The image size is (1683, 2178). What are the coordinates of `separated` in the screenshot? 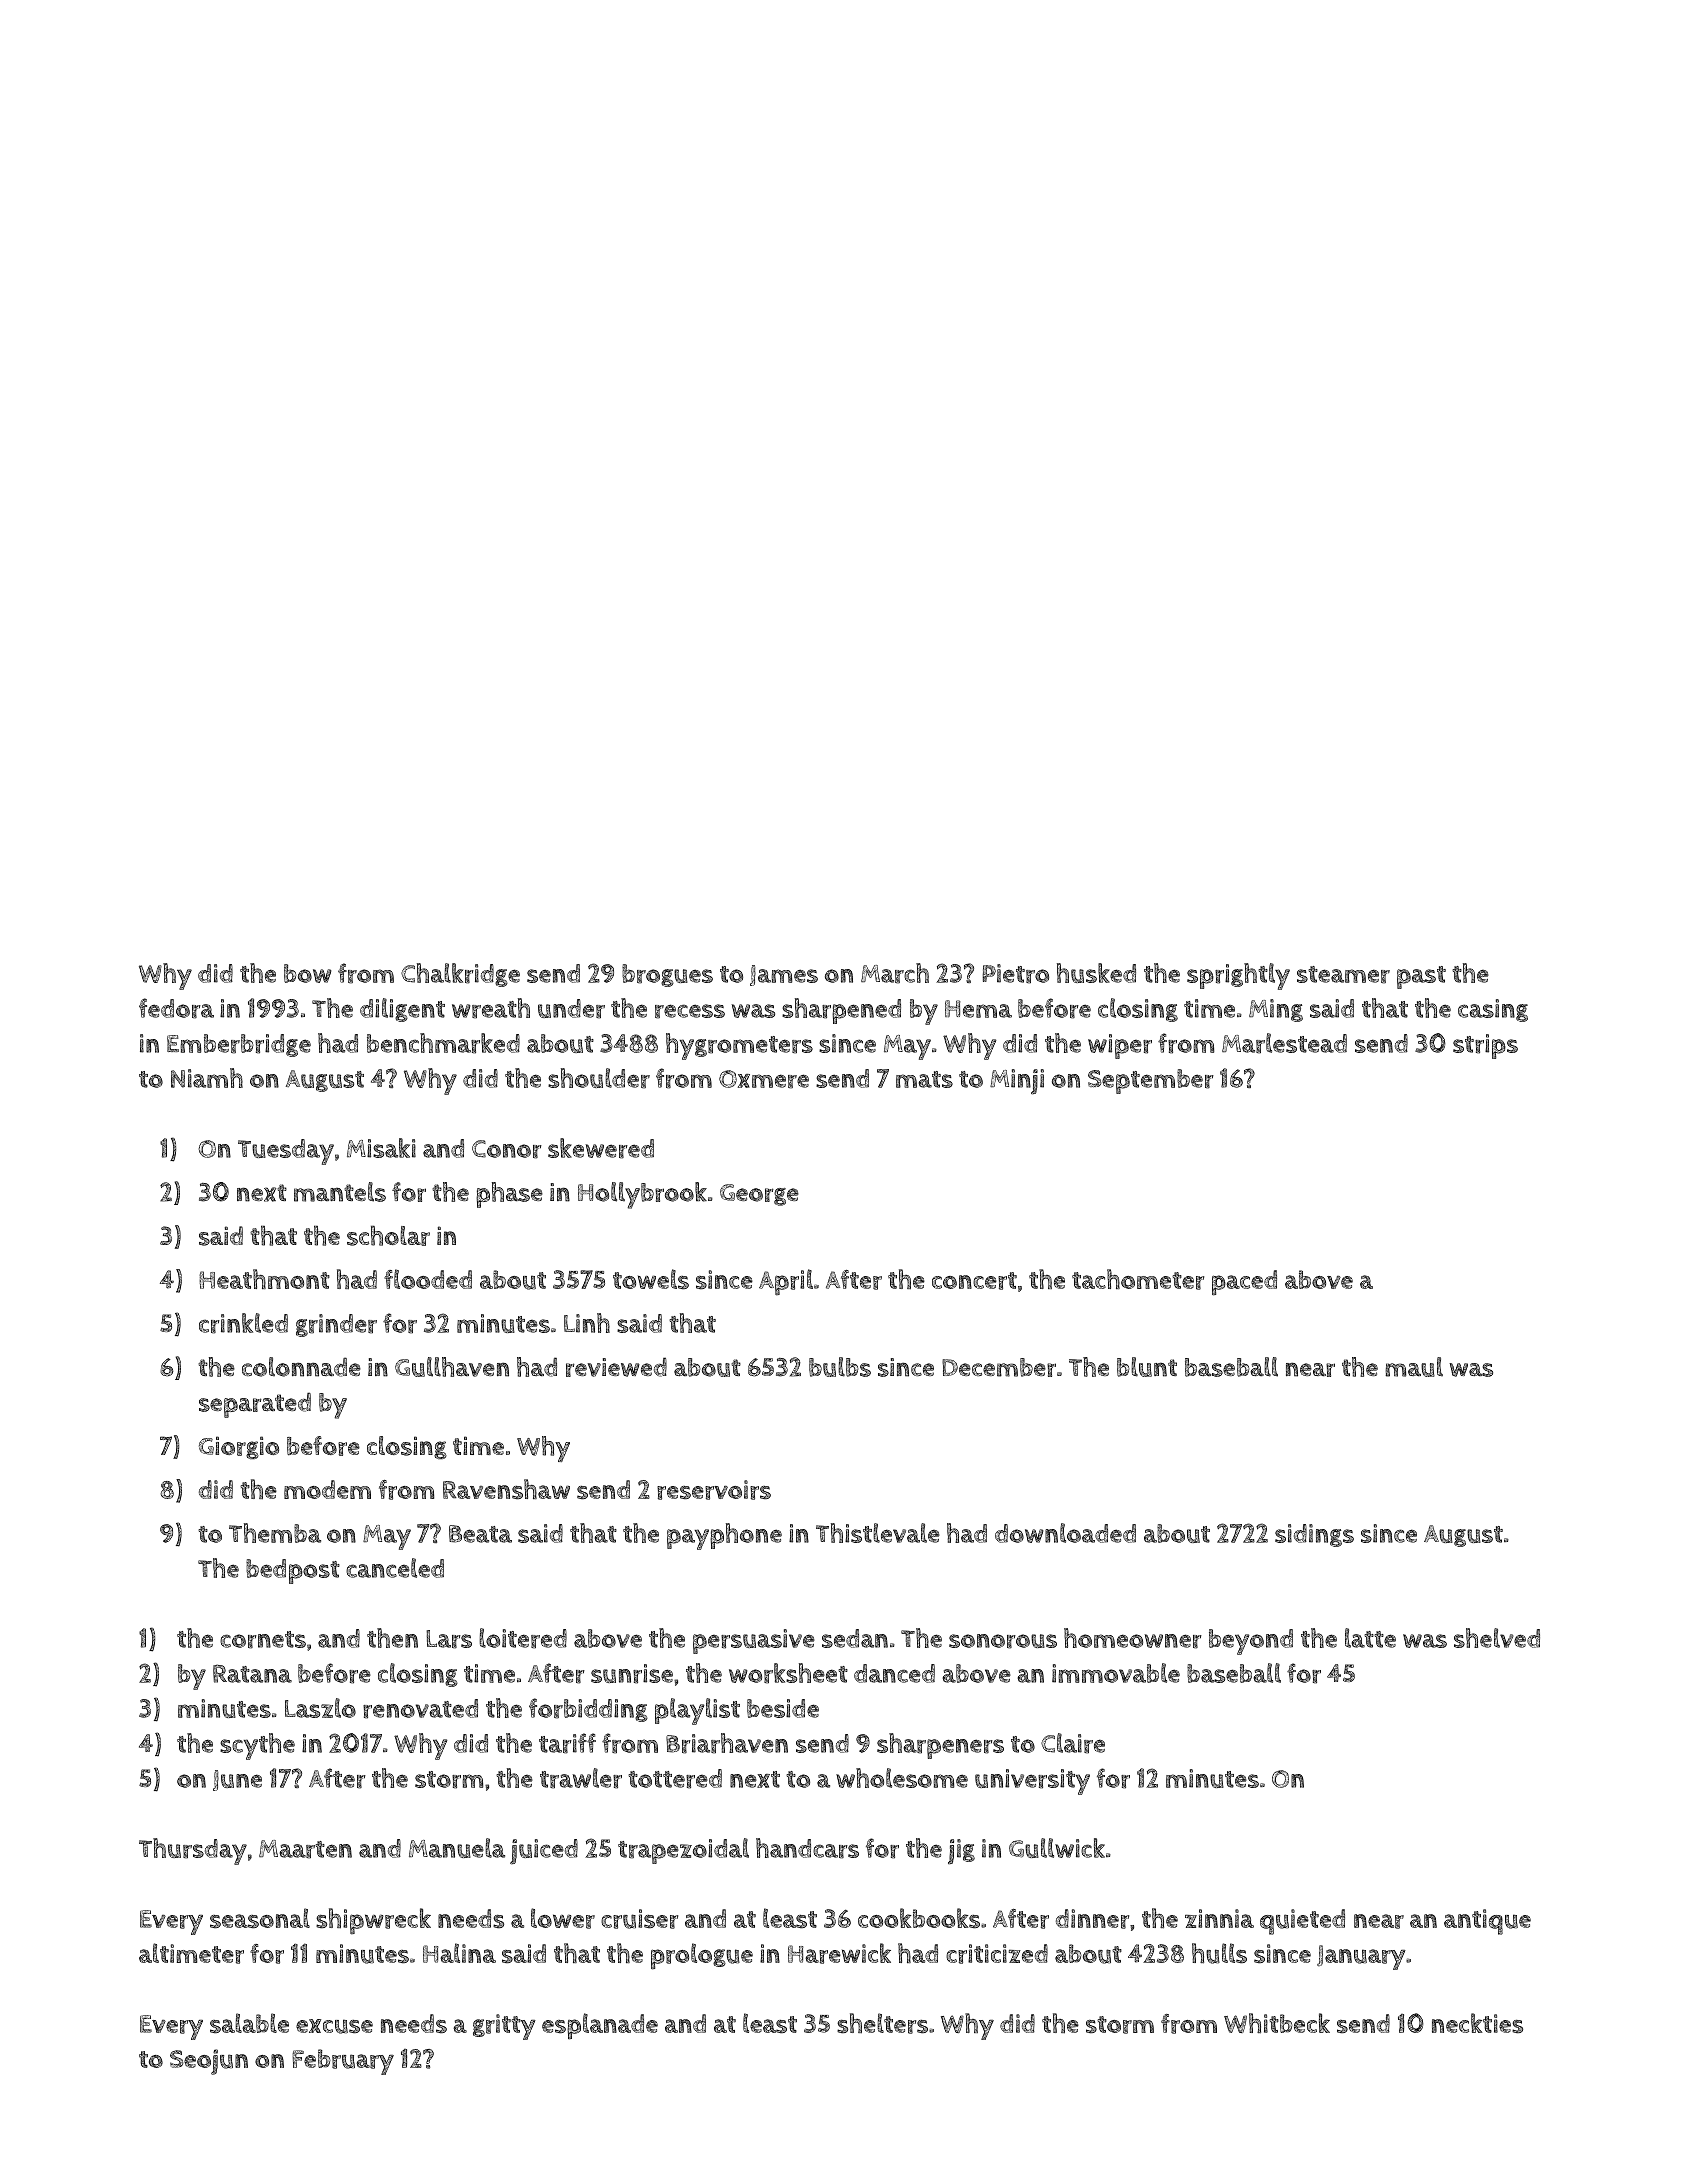 It's located at (255, 1405).
